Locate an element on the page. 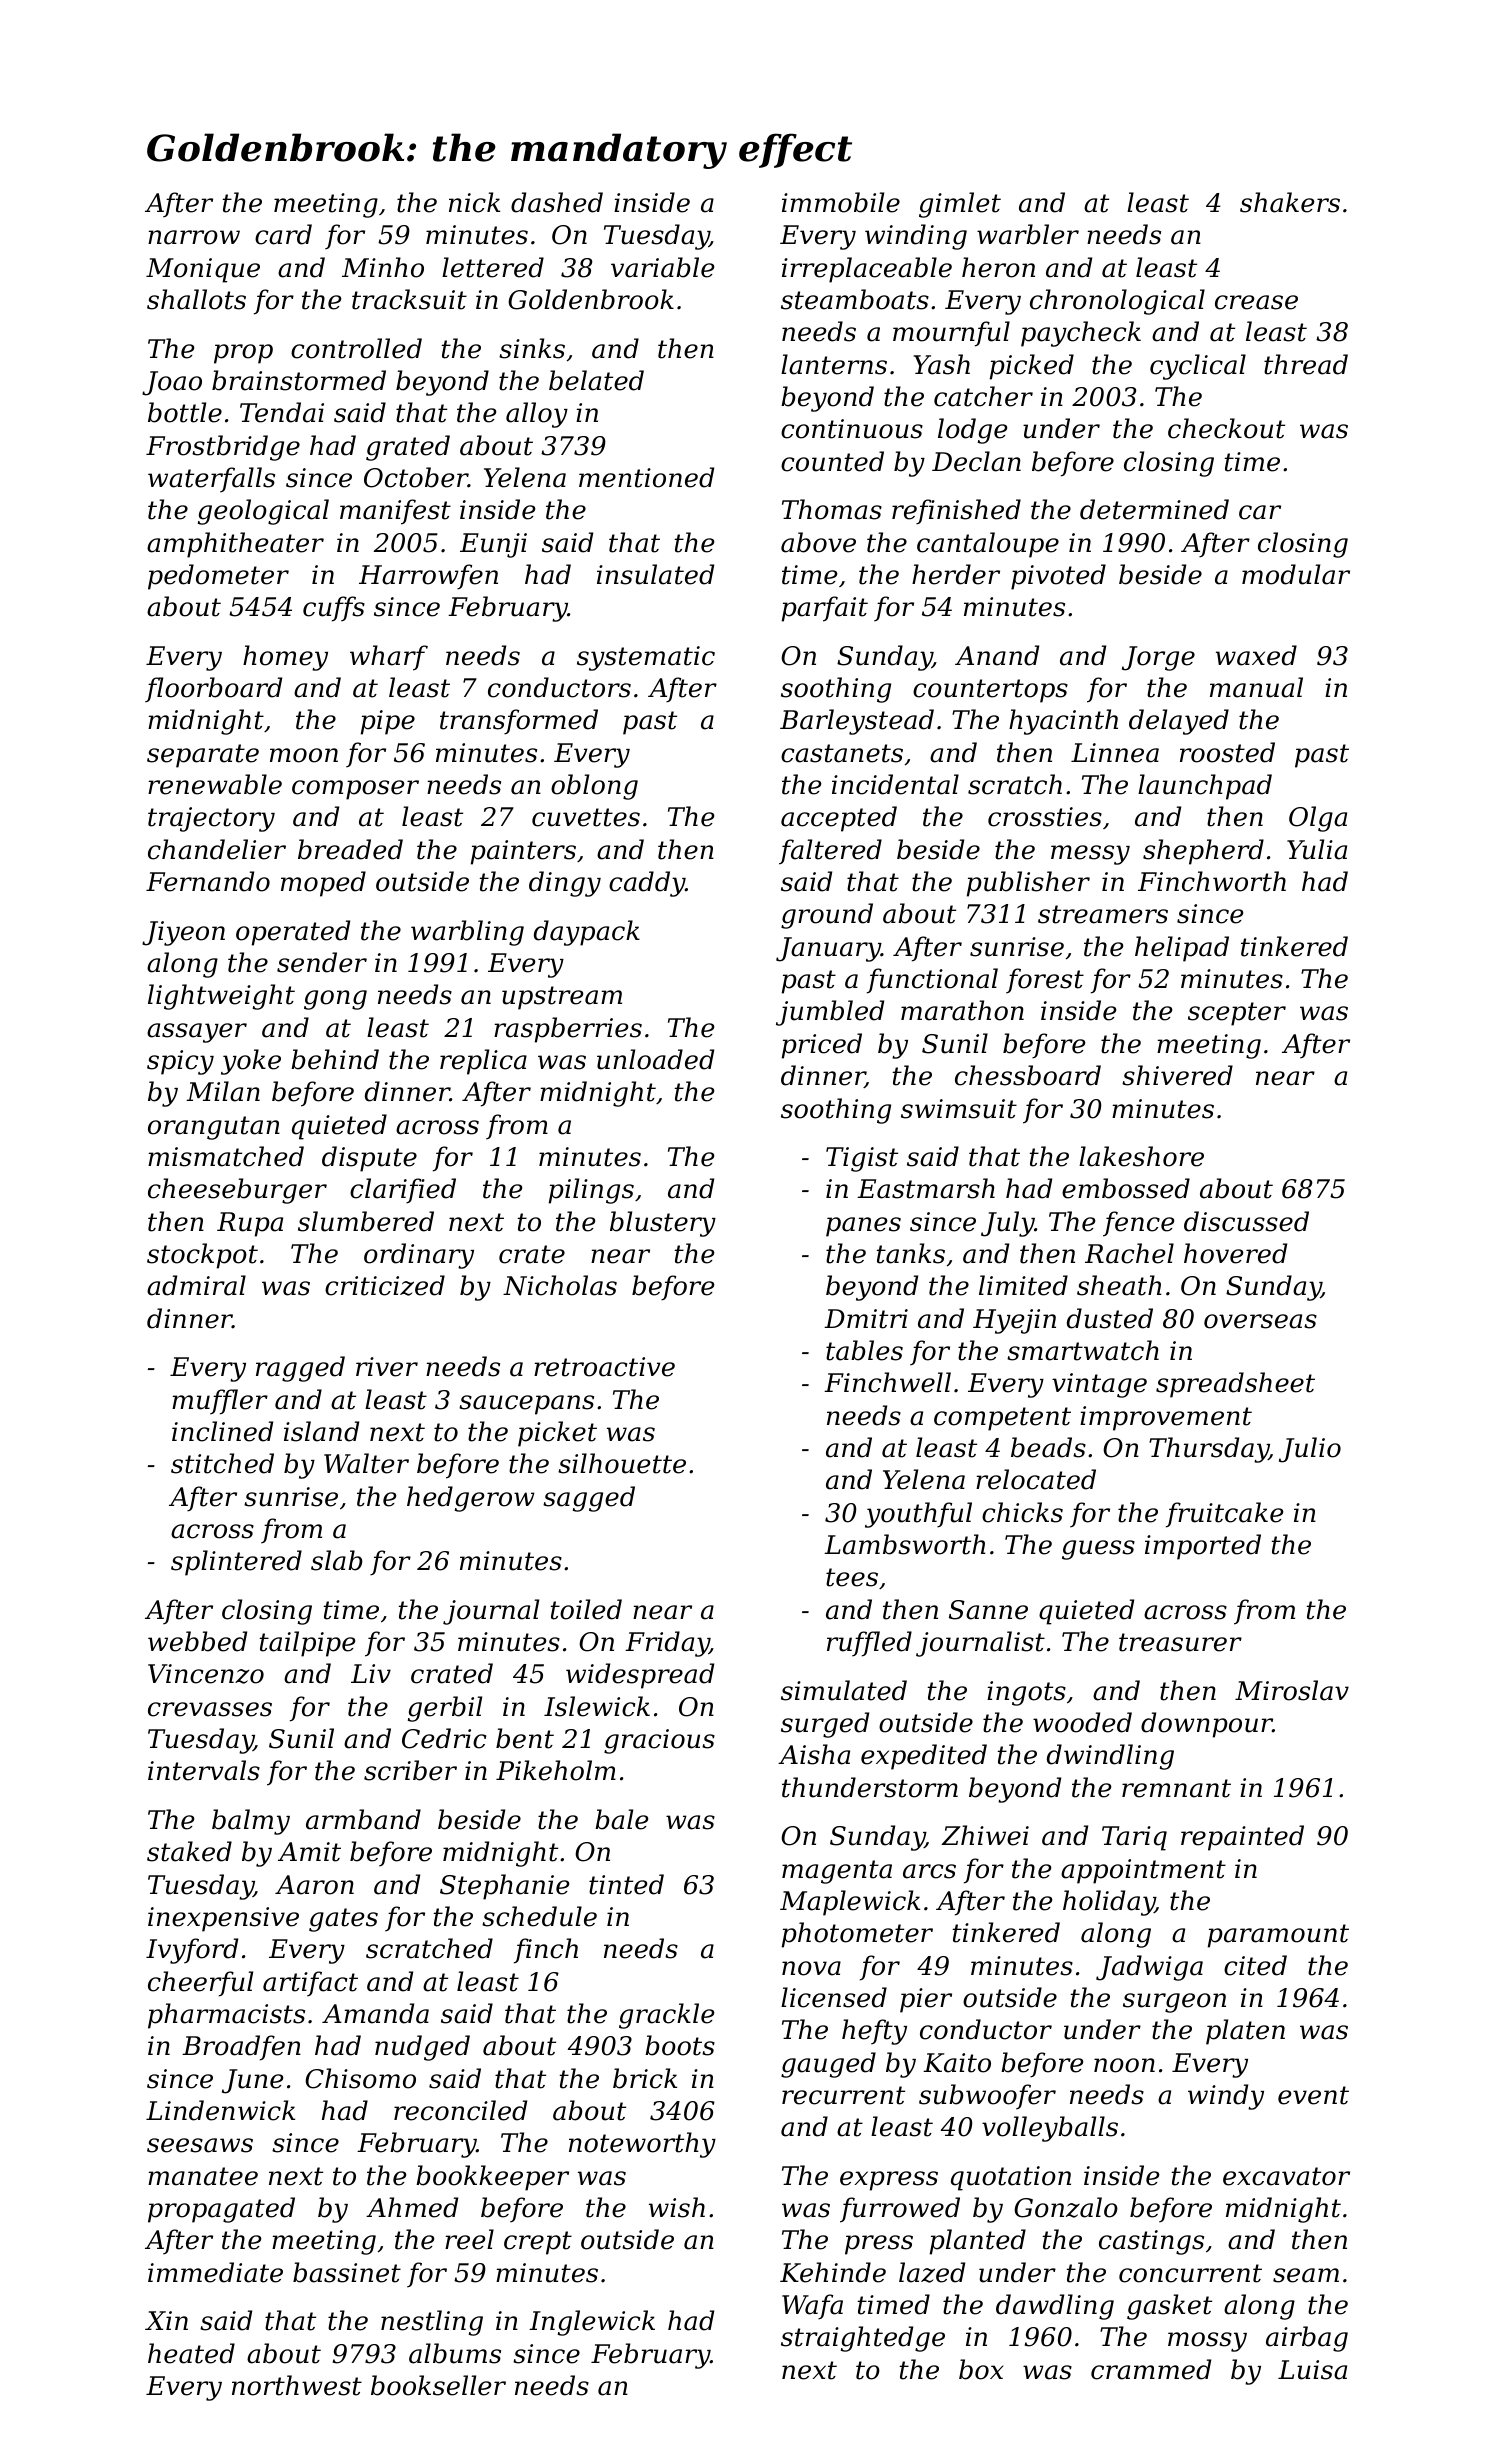 The image size is (1496, 2464). shivered is located at coordinates (1177, 1075).
